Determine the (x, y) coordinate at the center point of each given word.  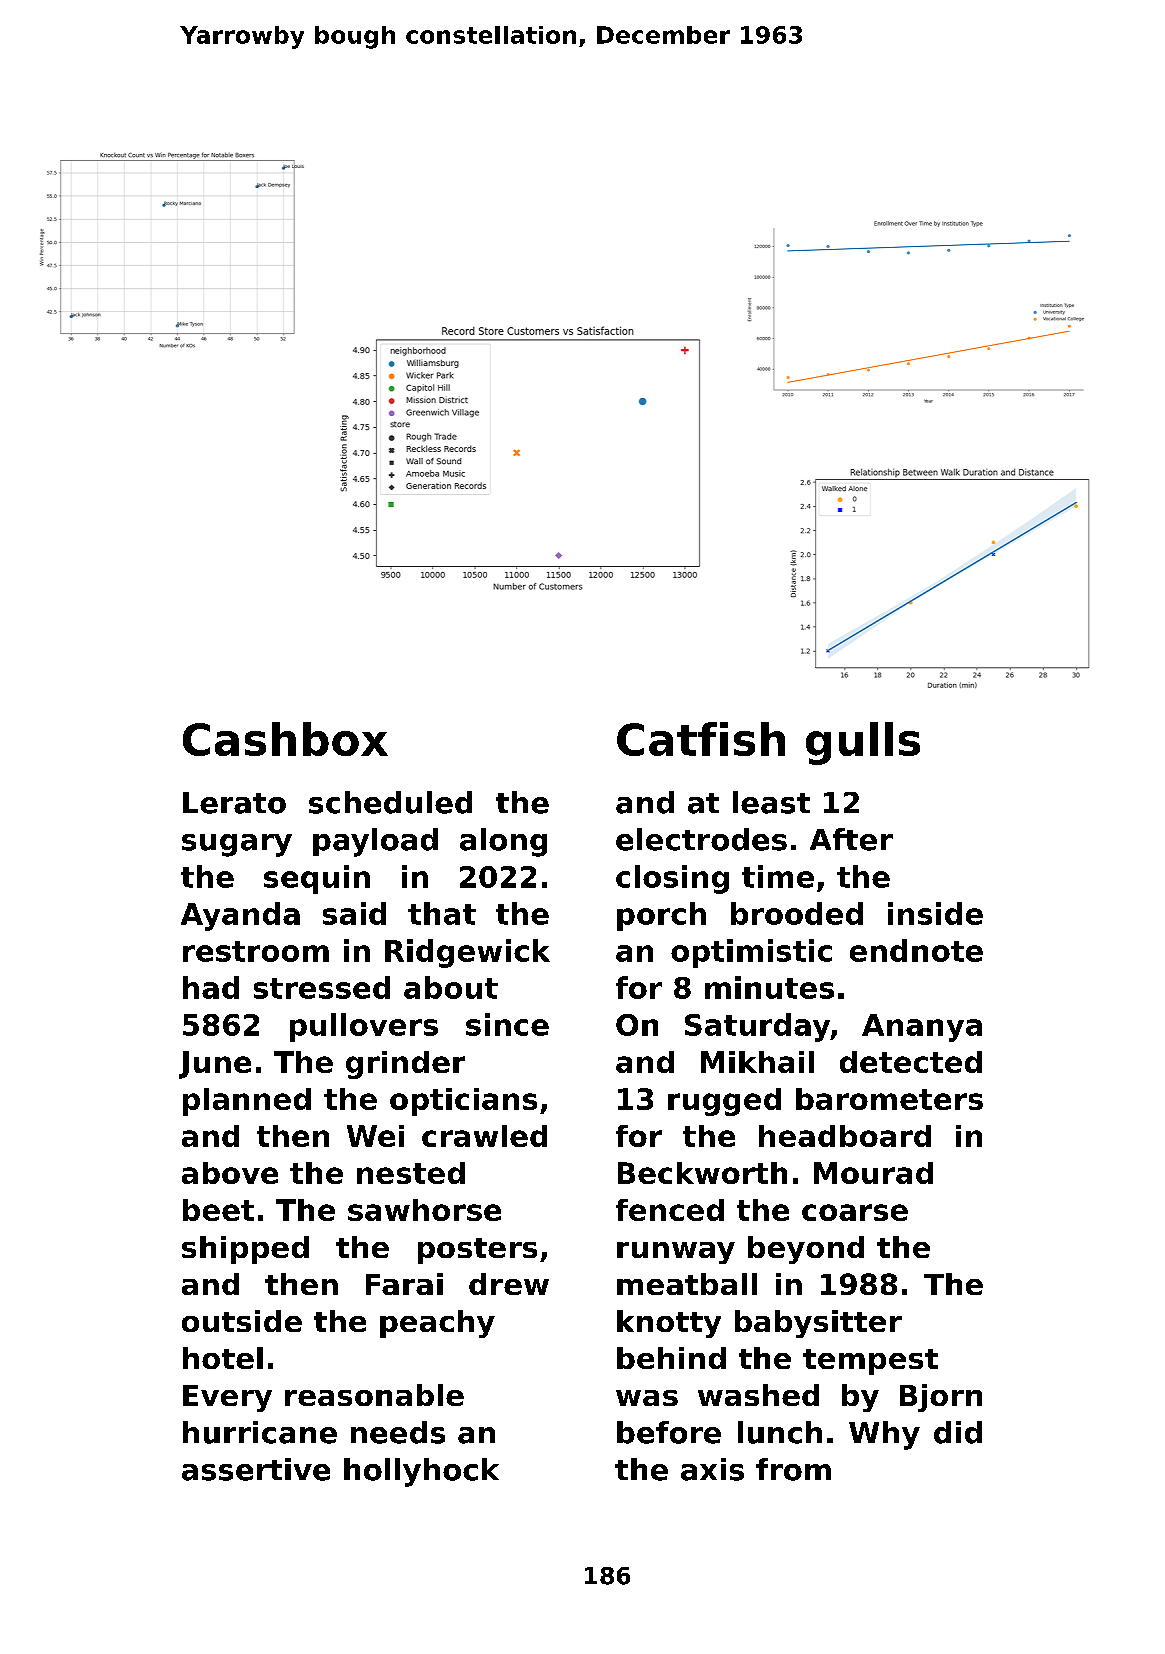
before (669, 1432)
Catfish (701, 739)
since (507, 1024)
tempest (870, 1362)
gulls (863, 743)
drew (509, 1284)
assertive (256, 1469)
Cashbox (285, 739)
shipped (245, 1250)
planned (247, 1102)
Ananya (922, 1028)
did (958, 1432)
